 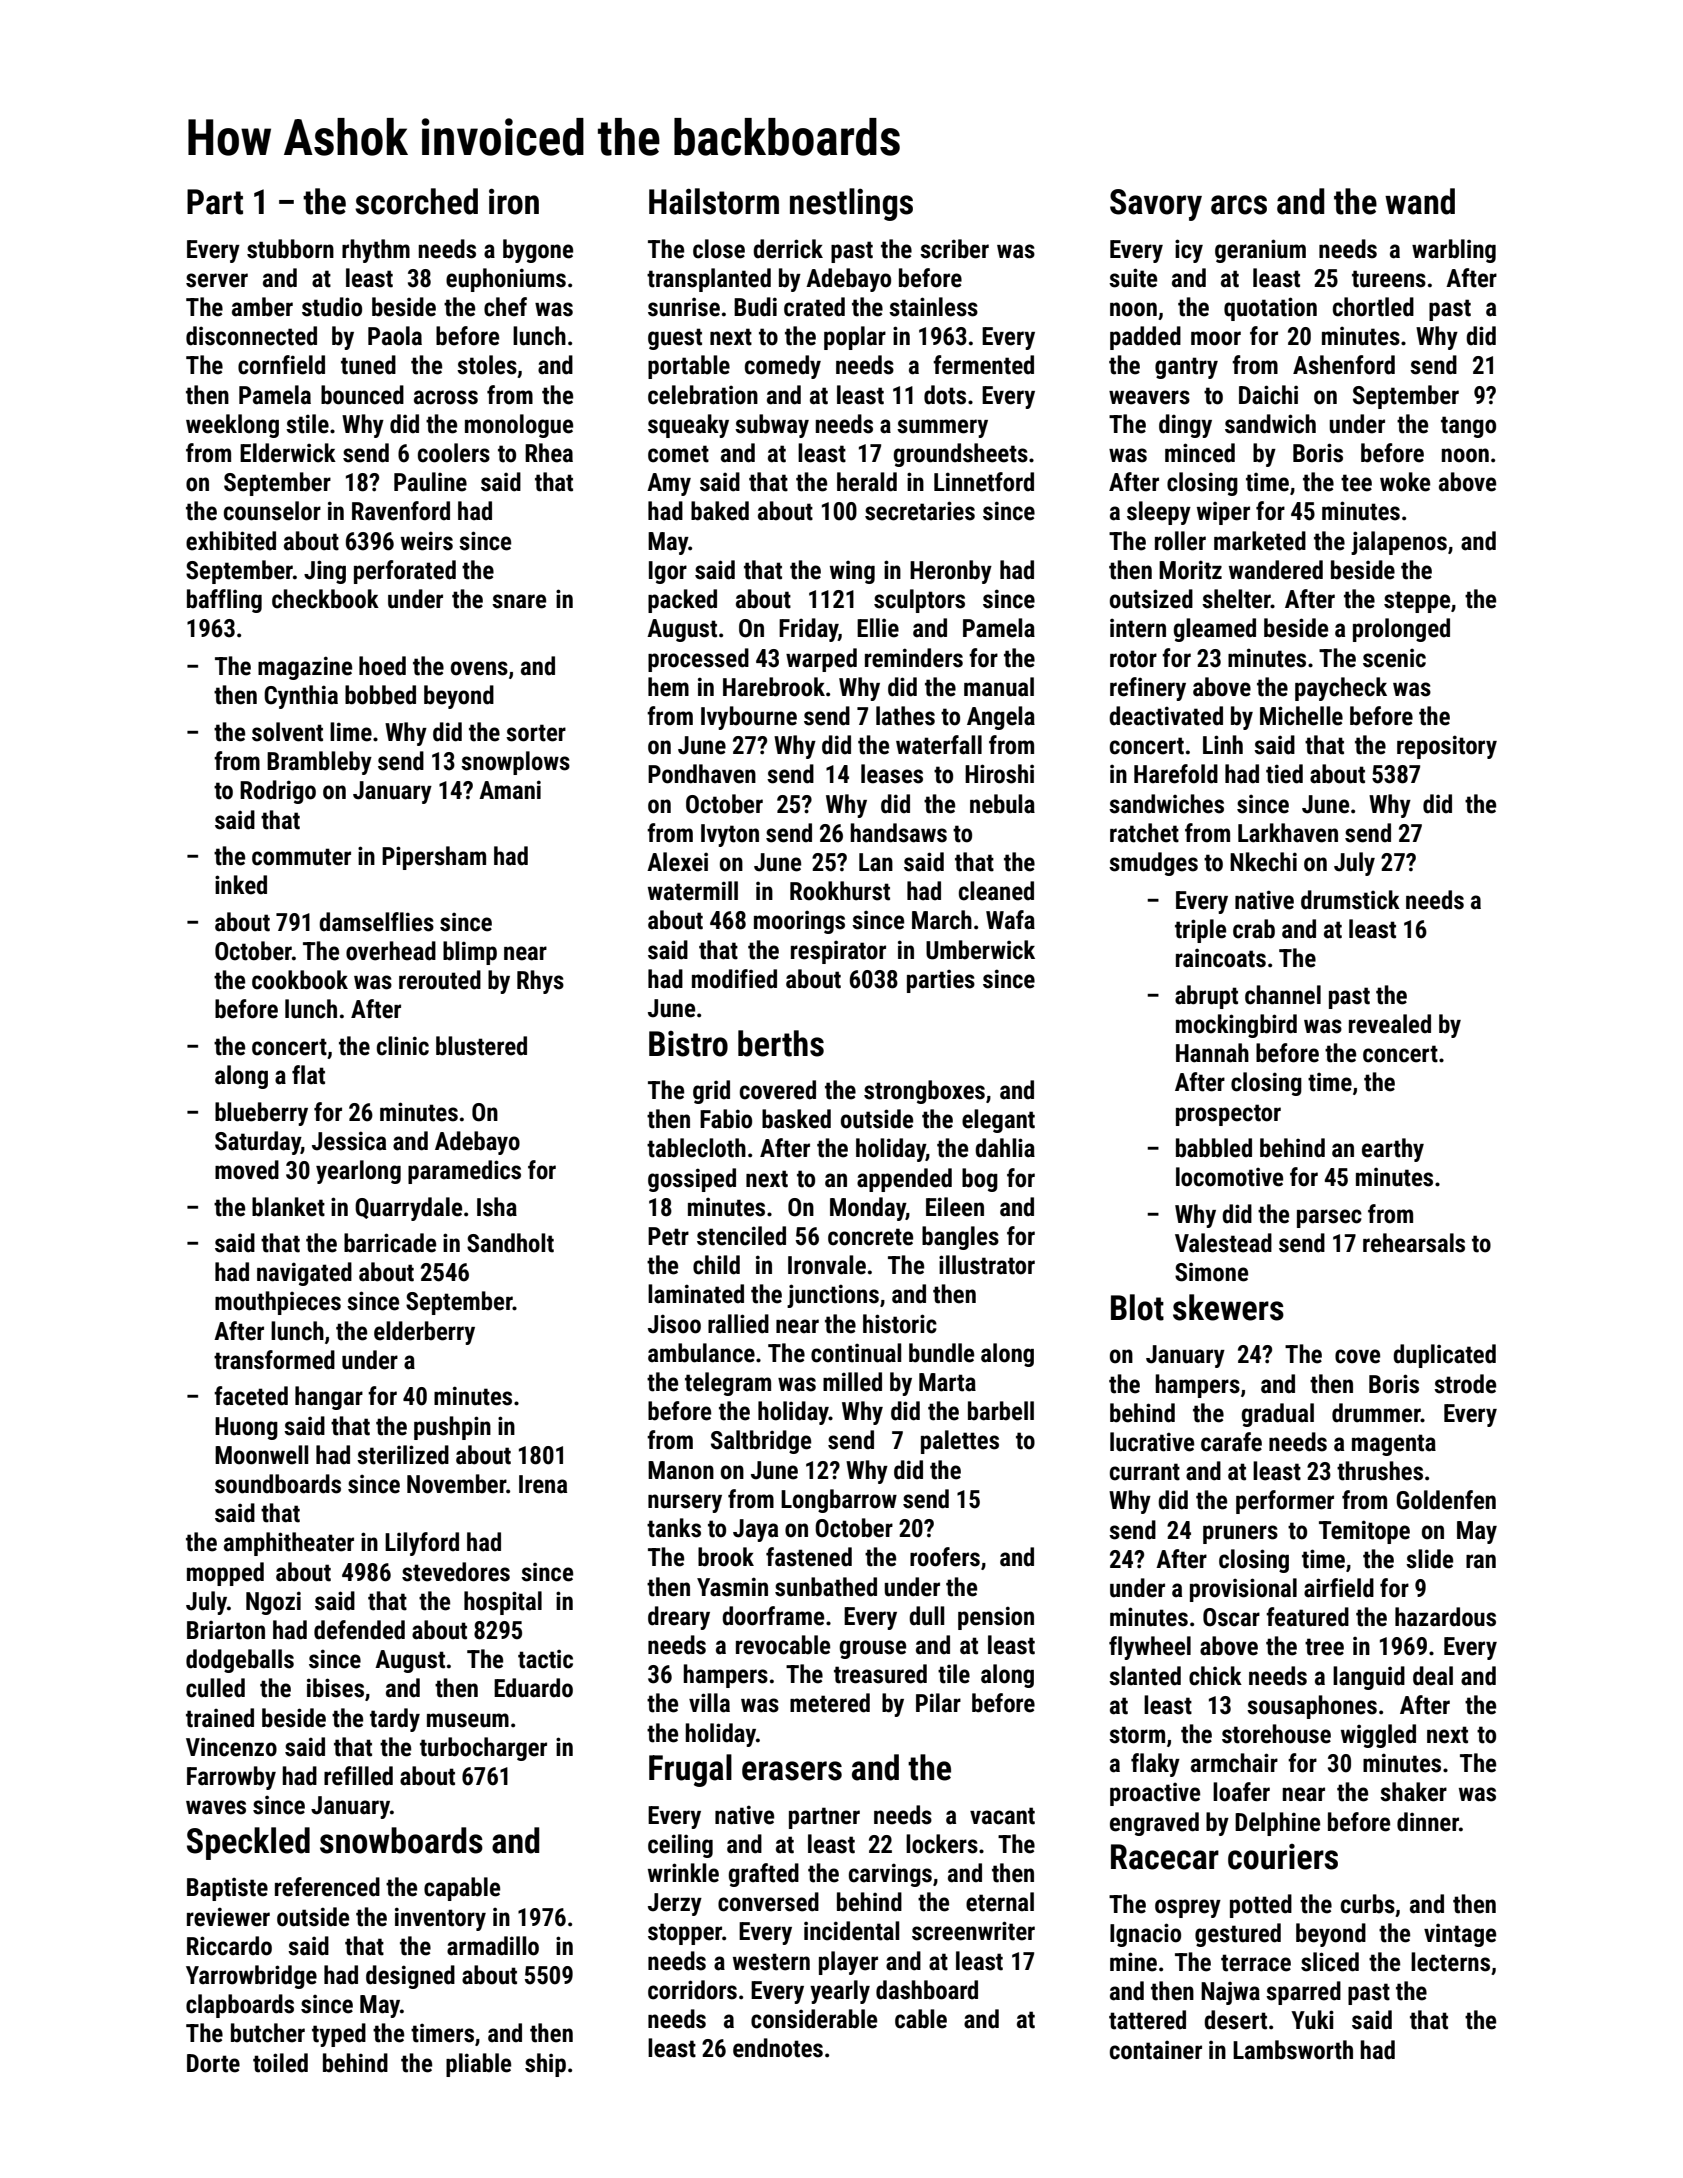 I want to click on armadillo, so click(x=493, y=1946).
